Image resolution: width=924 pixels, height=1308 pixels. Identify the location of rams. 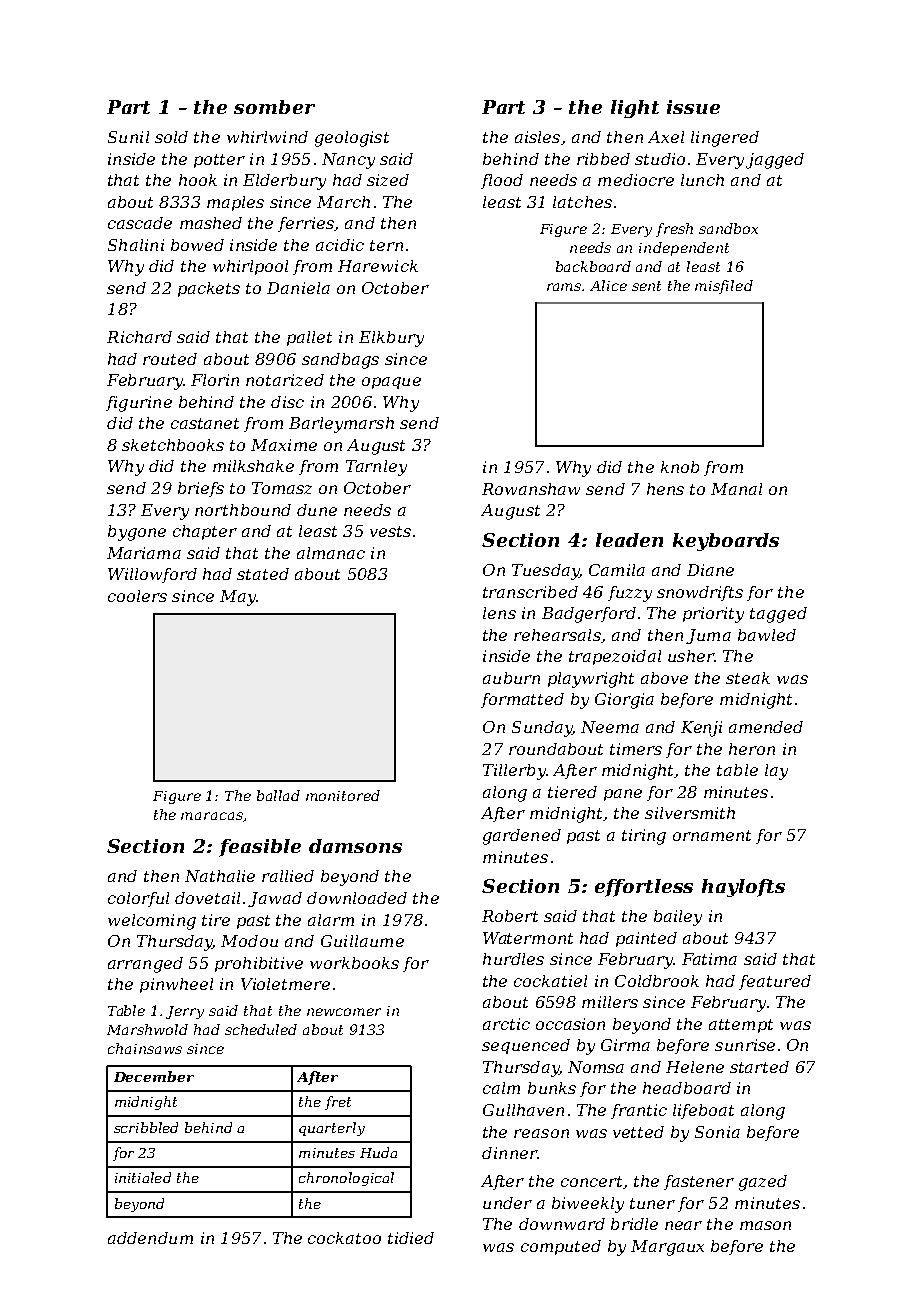
(565, 287).
